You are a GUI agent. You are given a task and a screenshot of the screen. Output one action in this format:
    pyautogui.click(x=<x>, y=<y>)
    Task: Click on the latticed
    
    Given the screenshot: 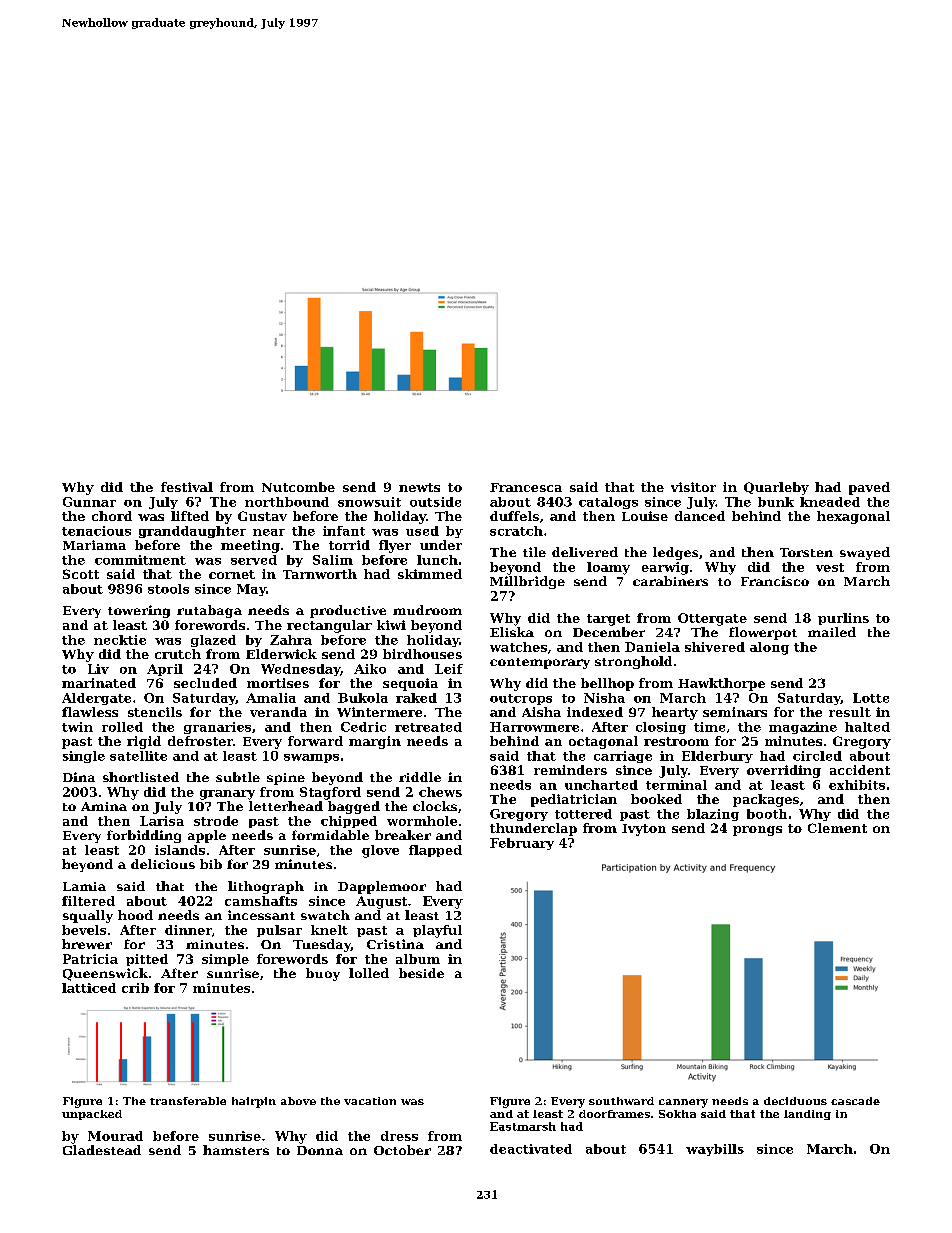 What is the action you would take?
    pyautogui.click(x=89, y=988)
